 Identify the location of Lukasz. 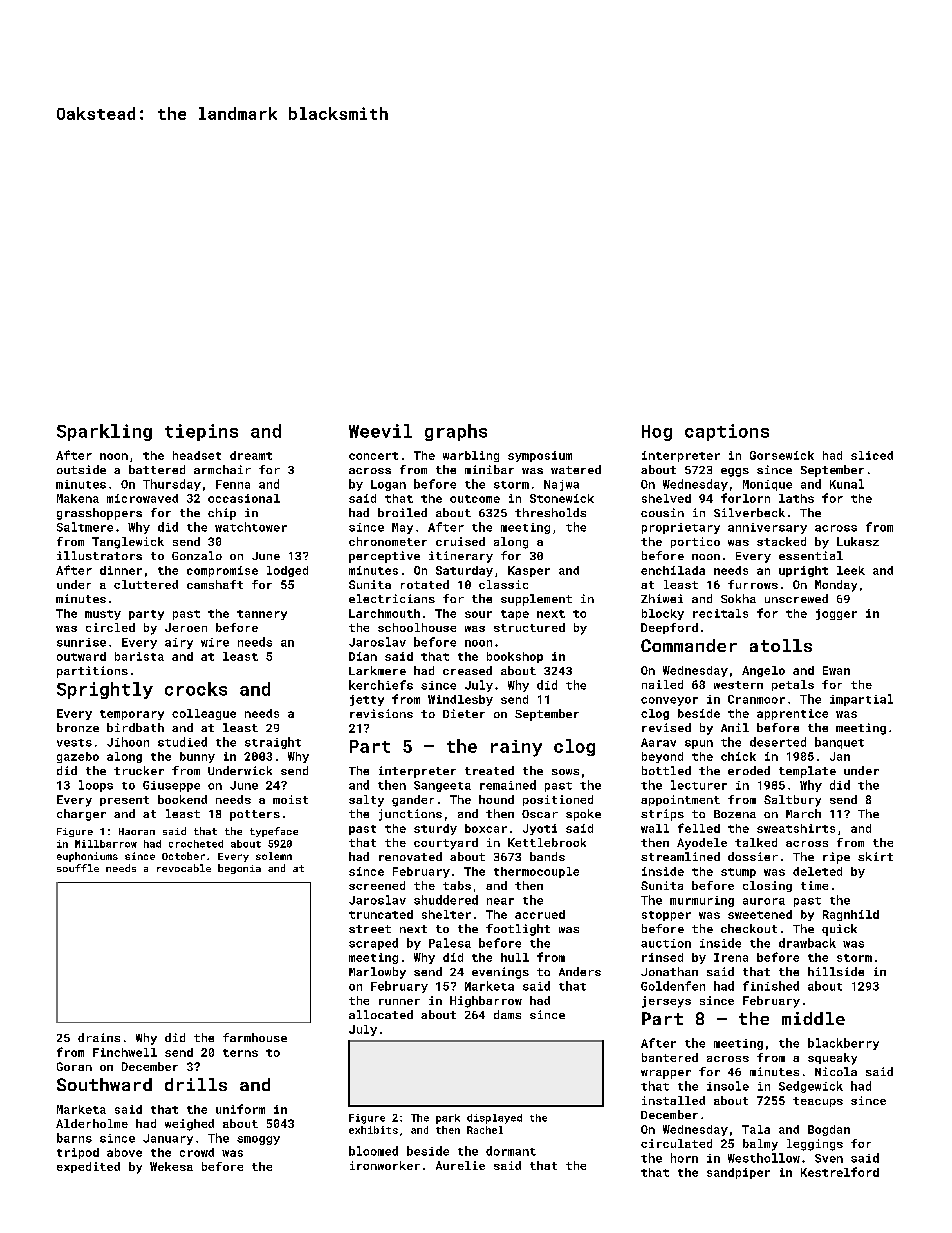
(858, 541).
